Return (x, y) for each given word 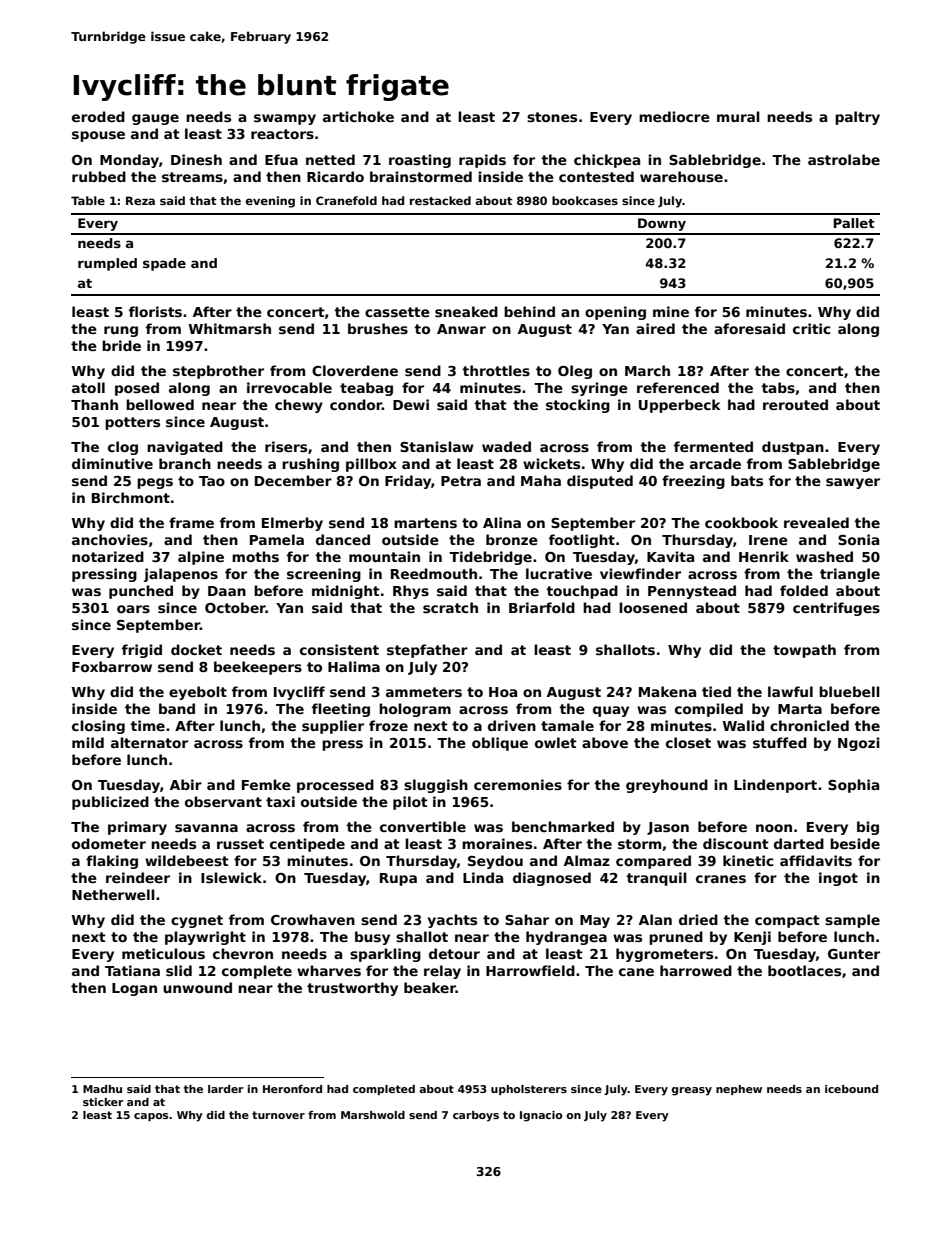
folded (804, 590)
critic (812, 328)
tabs (778, 387)
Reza (140, 200)
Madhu (102, 1089)
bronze (512, 539)
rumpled (107, 264)
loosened (653, 607)
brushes (378, 328)
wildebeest (187, 860)
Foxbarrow (112, 666)
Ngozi (859, 744)
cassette (397, 312)
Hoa (503, 692)
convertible (423, 826)
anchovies (110, 539)
